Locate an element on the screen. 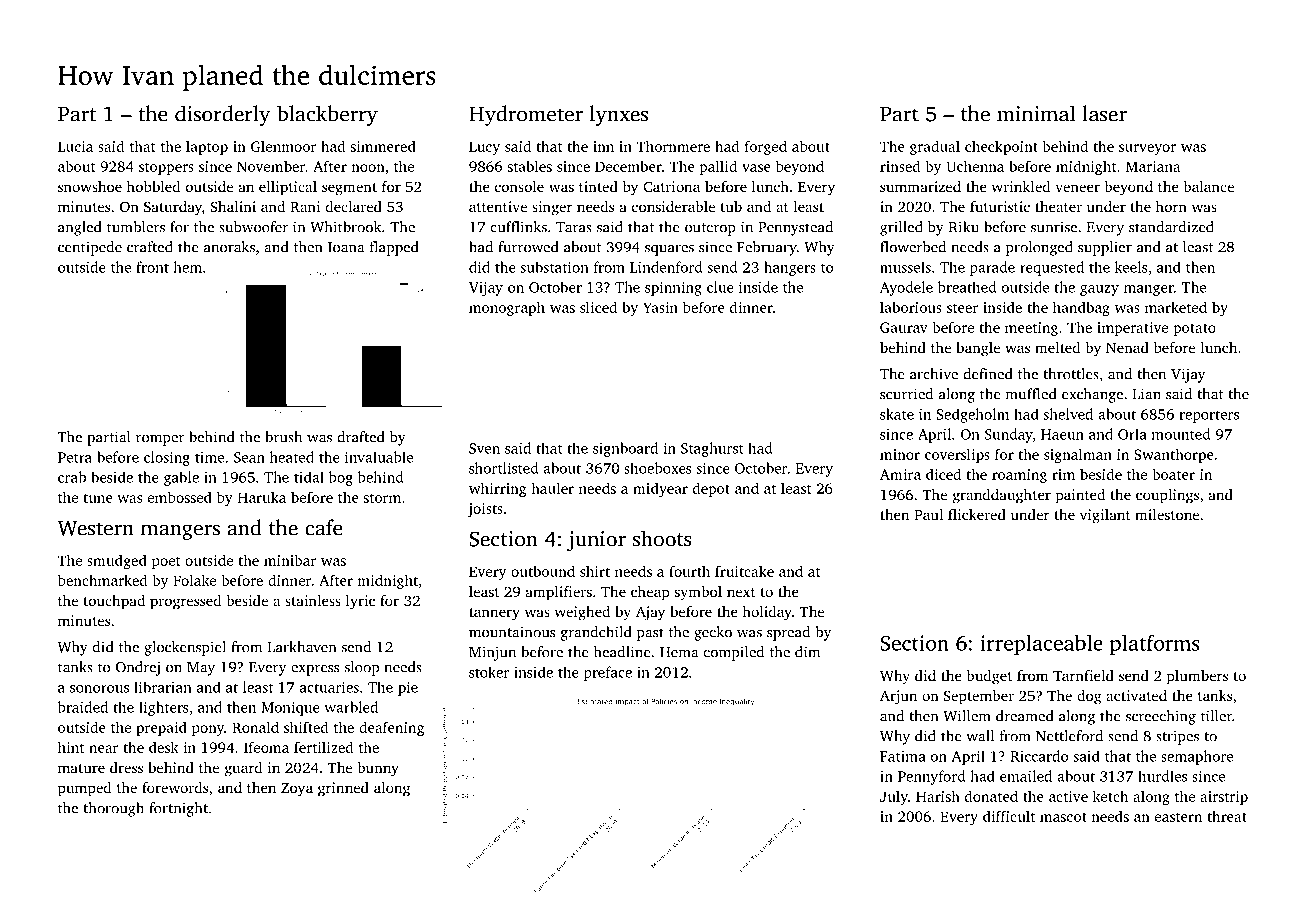 The width and height of the screenshot is (1308, 924). surveyor is located at coordinates (1147, 149).
